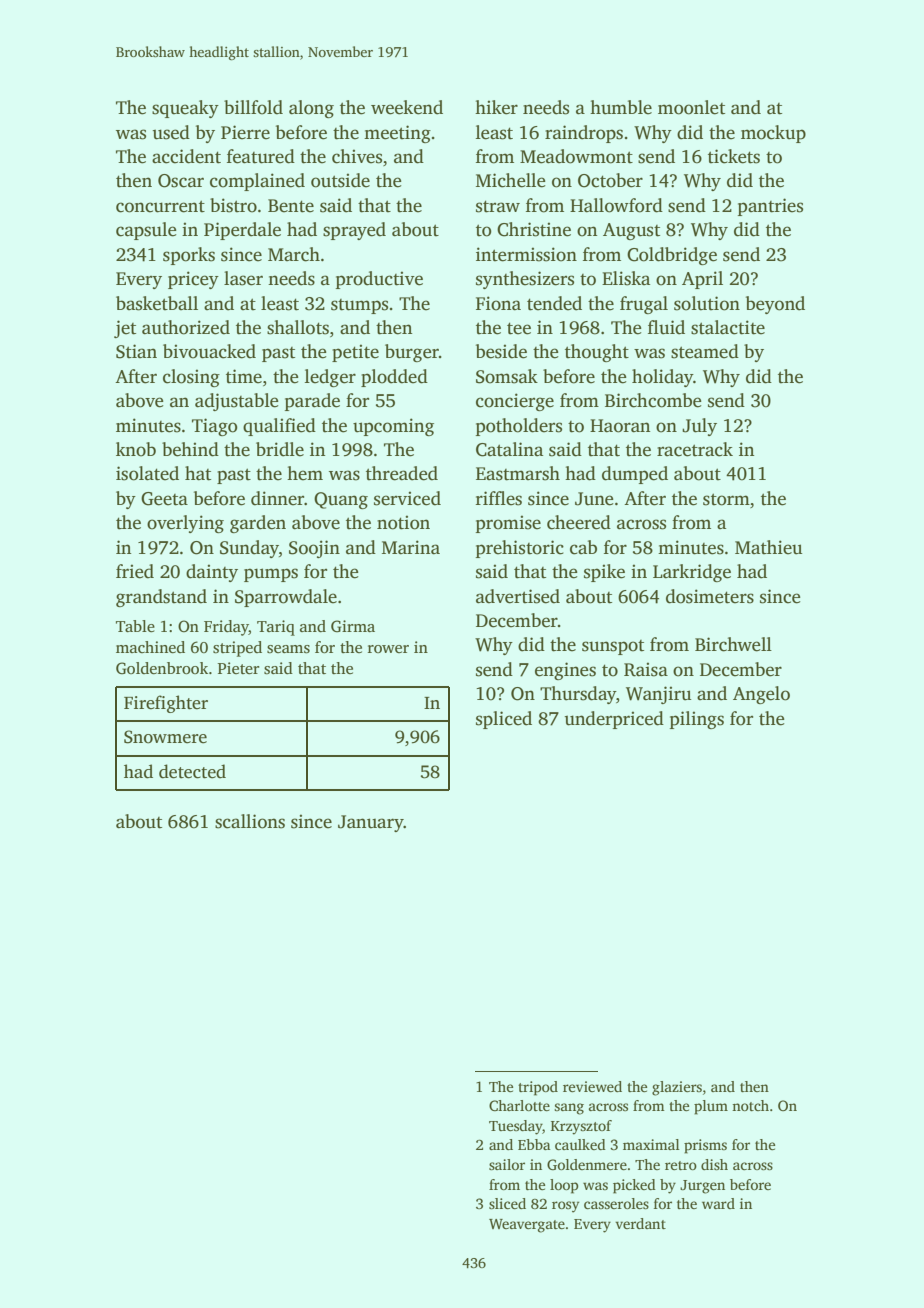  What do you see at coordinates (519, 1105) in the page?
I see `Charlotte` at bounding box center [519, 1105].
